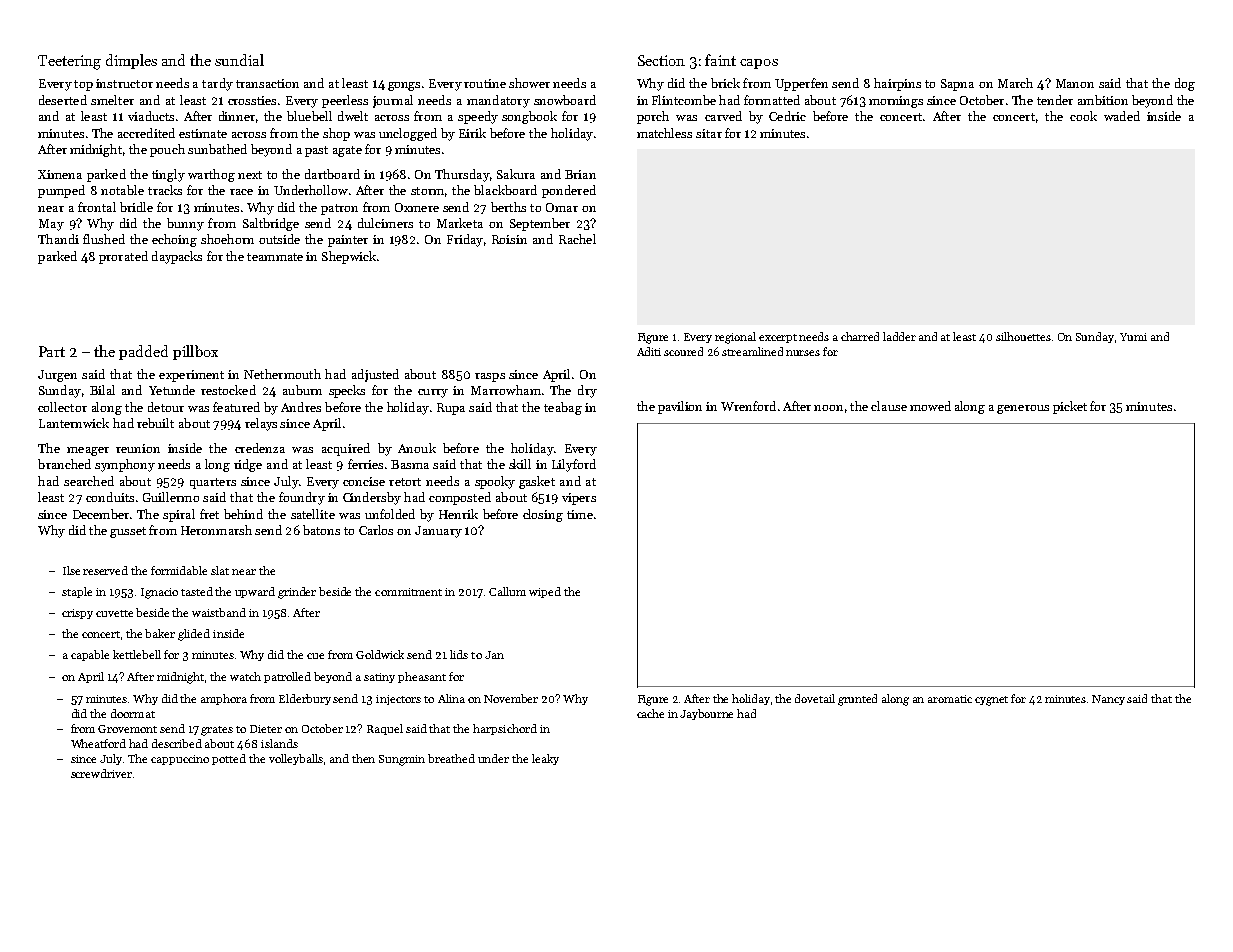 This screenshot has width=1233, height=952. Describe the element at coordinates (213, 483) in the screenshot. I see `quarters` at that location.
